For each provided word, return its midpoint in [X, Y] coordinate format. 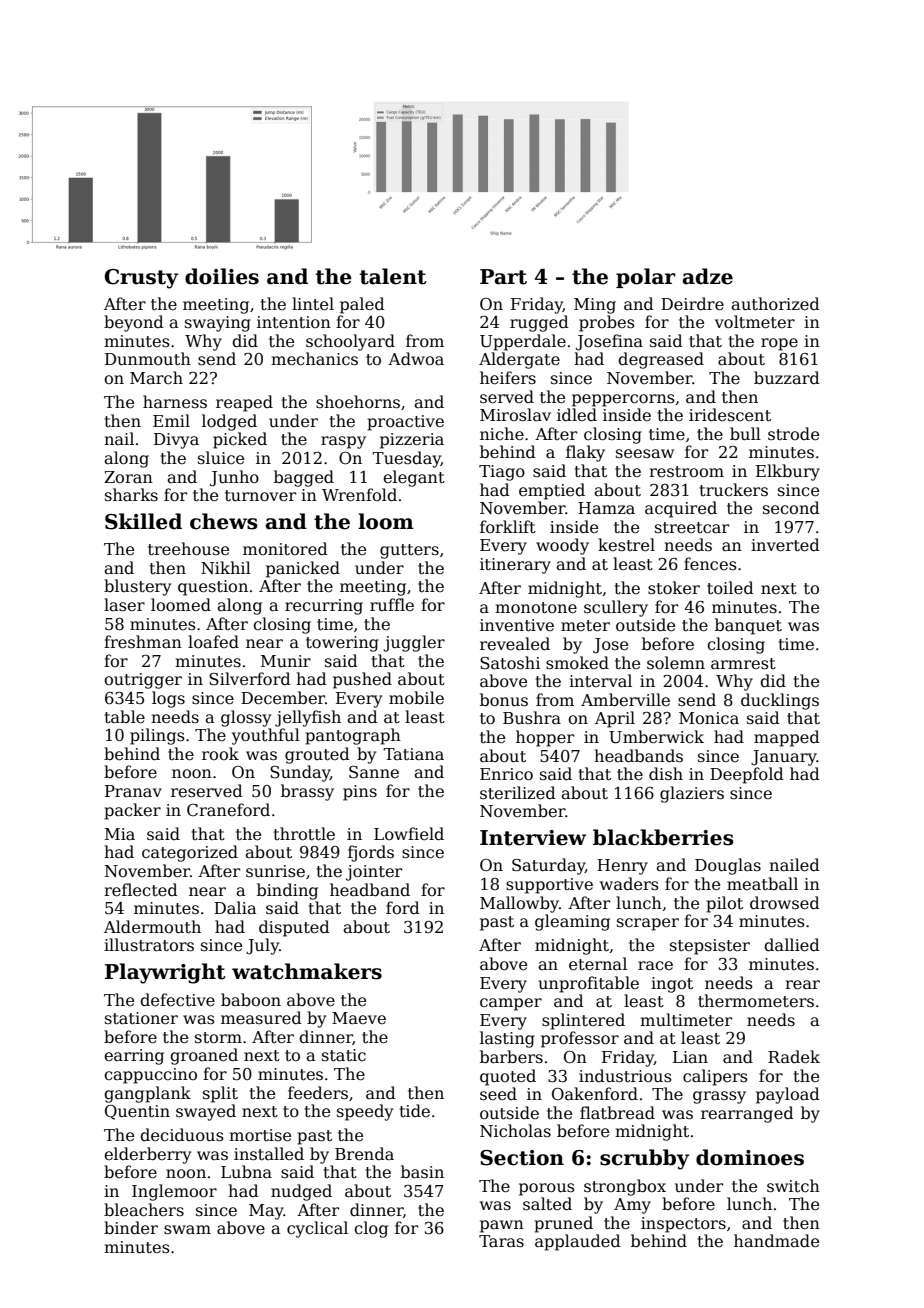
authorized [775, 304]
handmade [776, 1241]
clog [371, 1229]
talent [393, 276]
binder [131, 1228]
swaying [218, 324]
